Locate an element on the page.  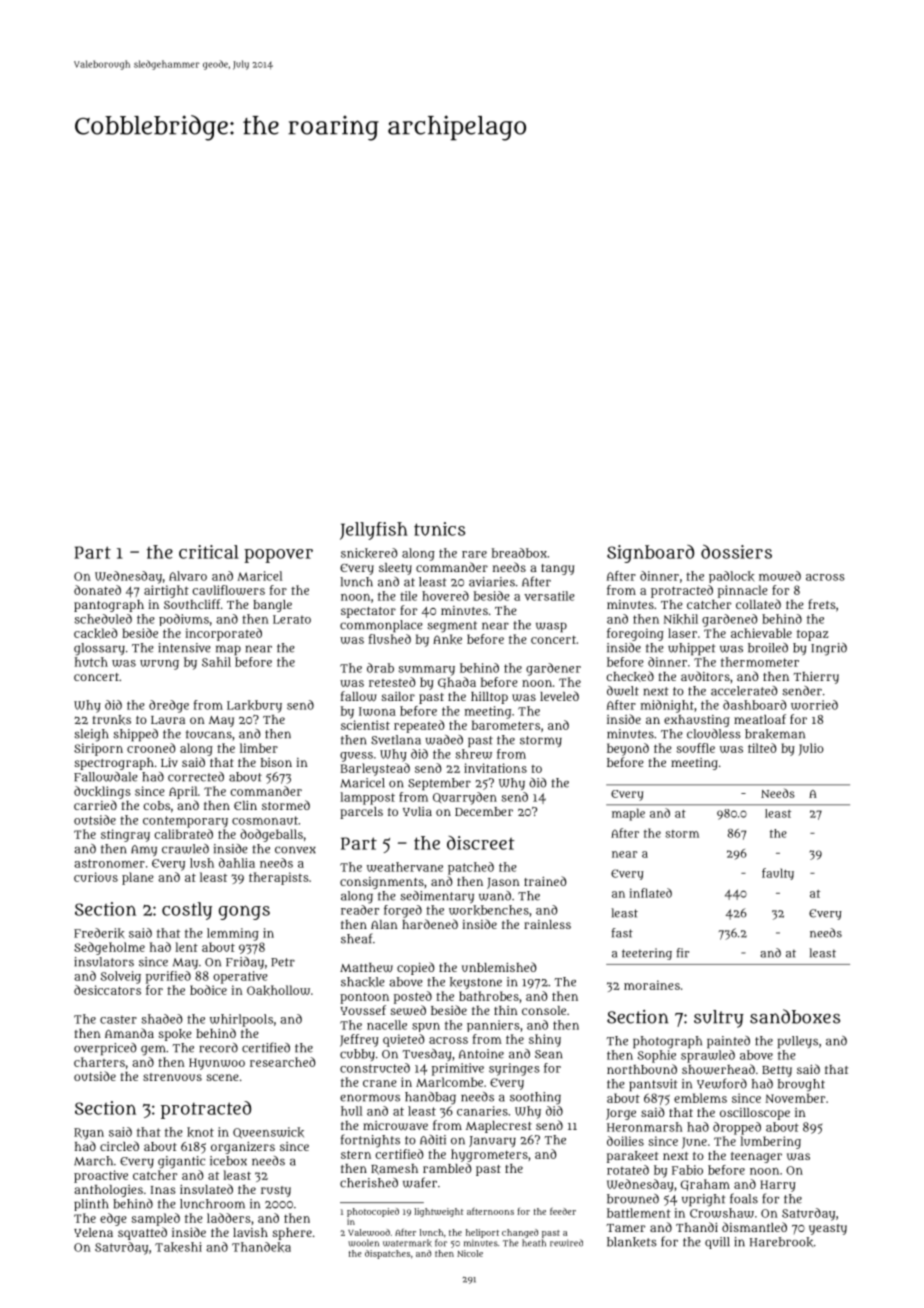
plinth is located at coordinates (91, 1205).
